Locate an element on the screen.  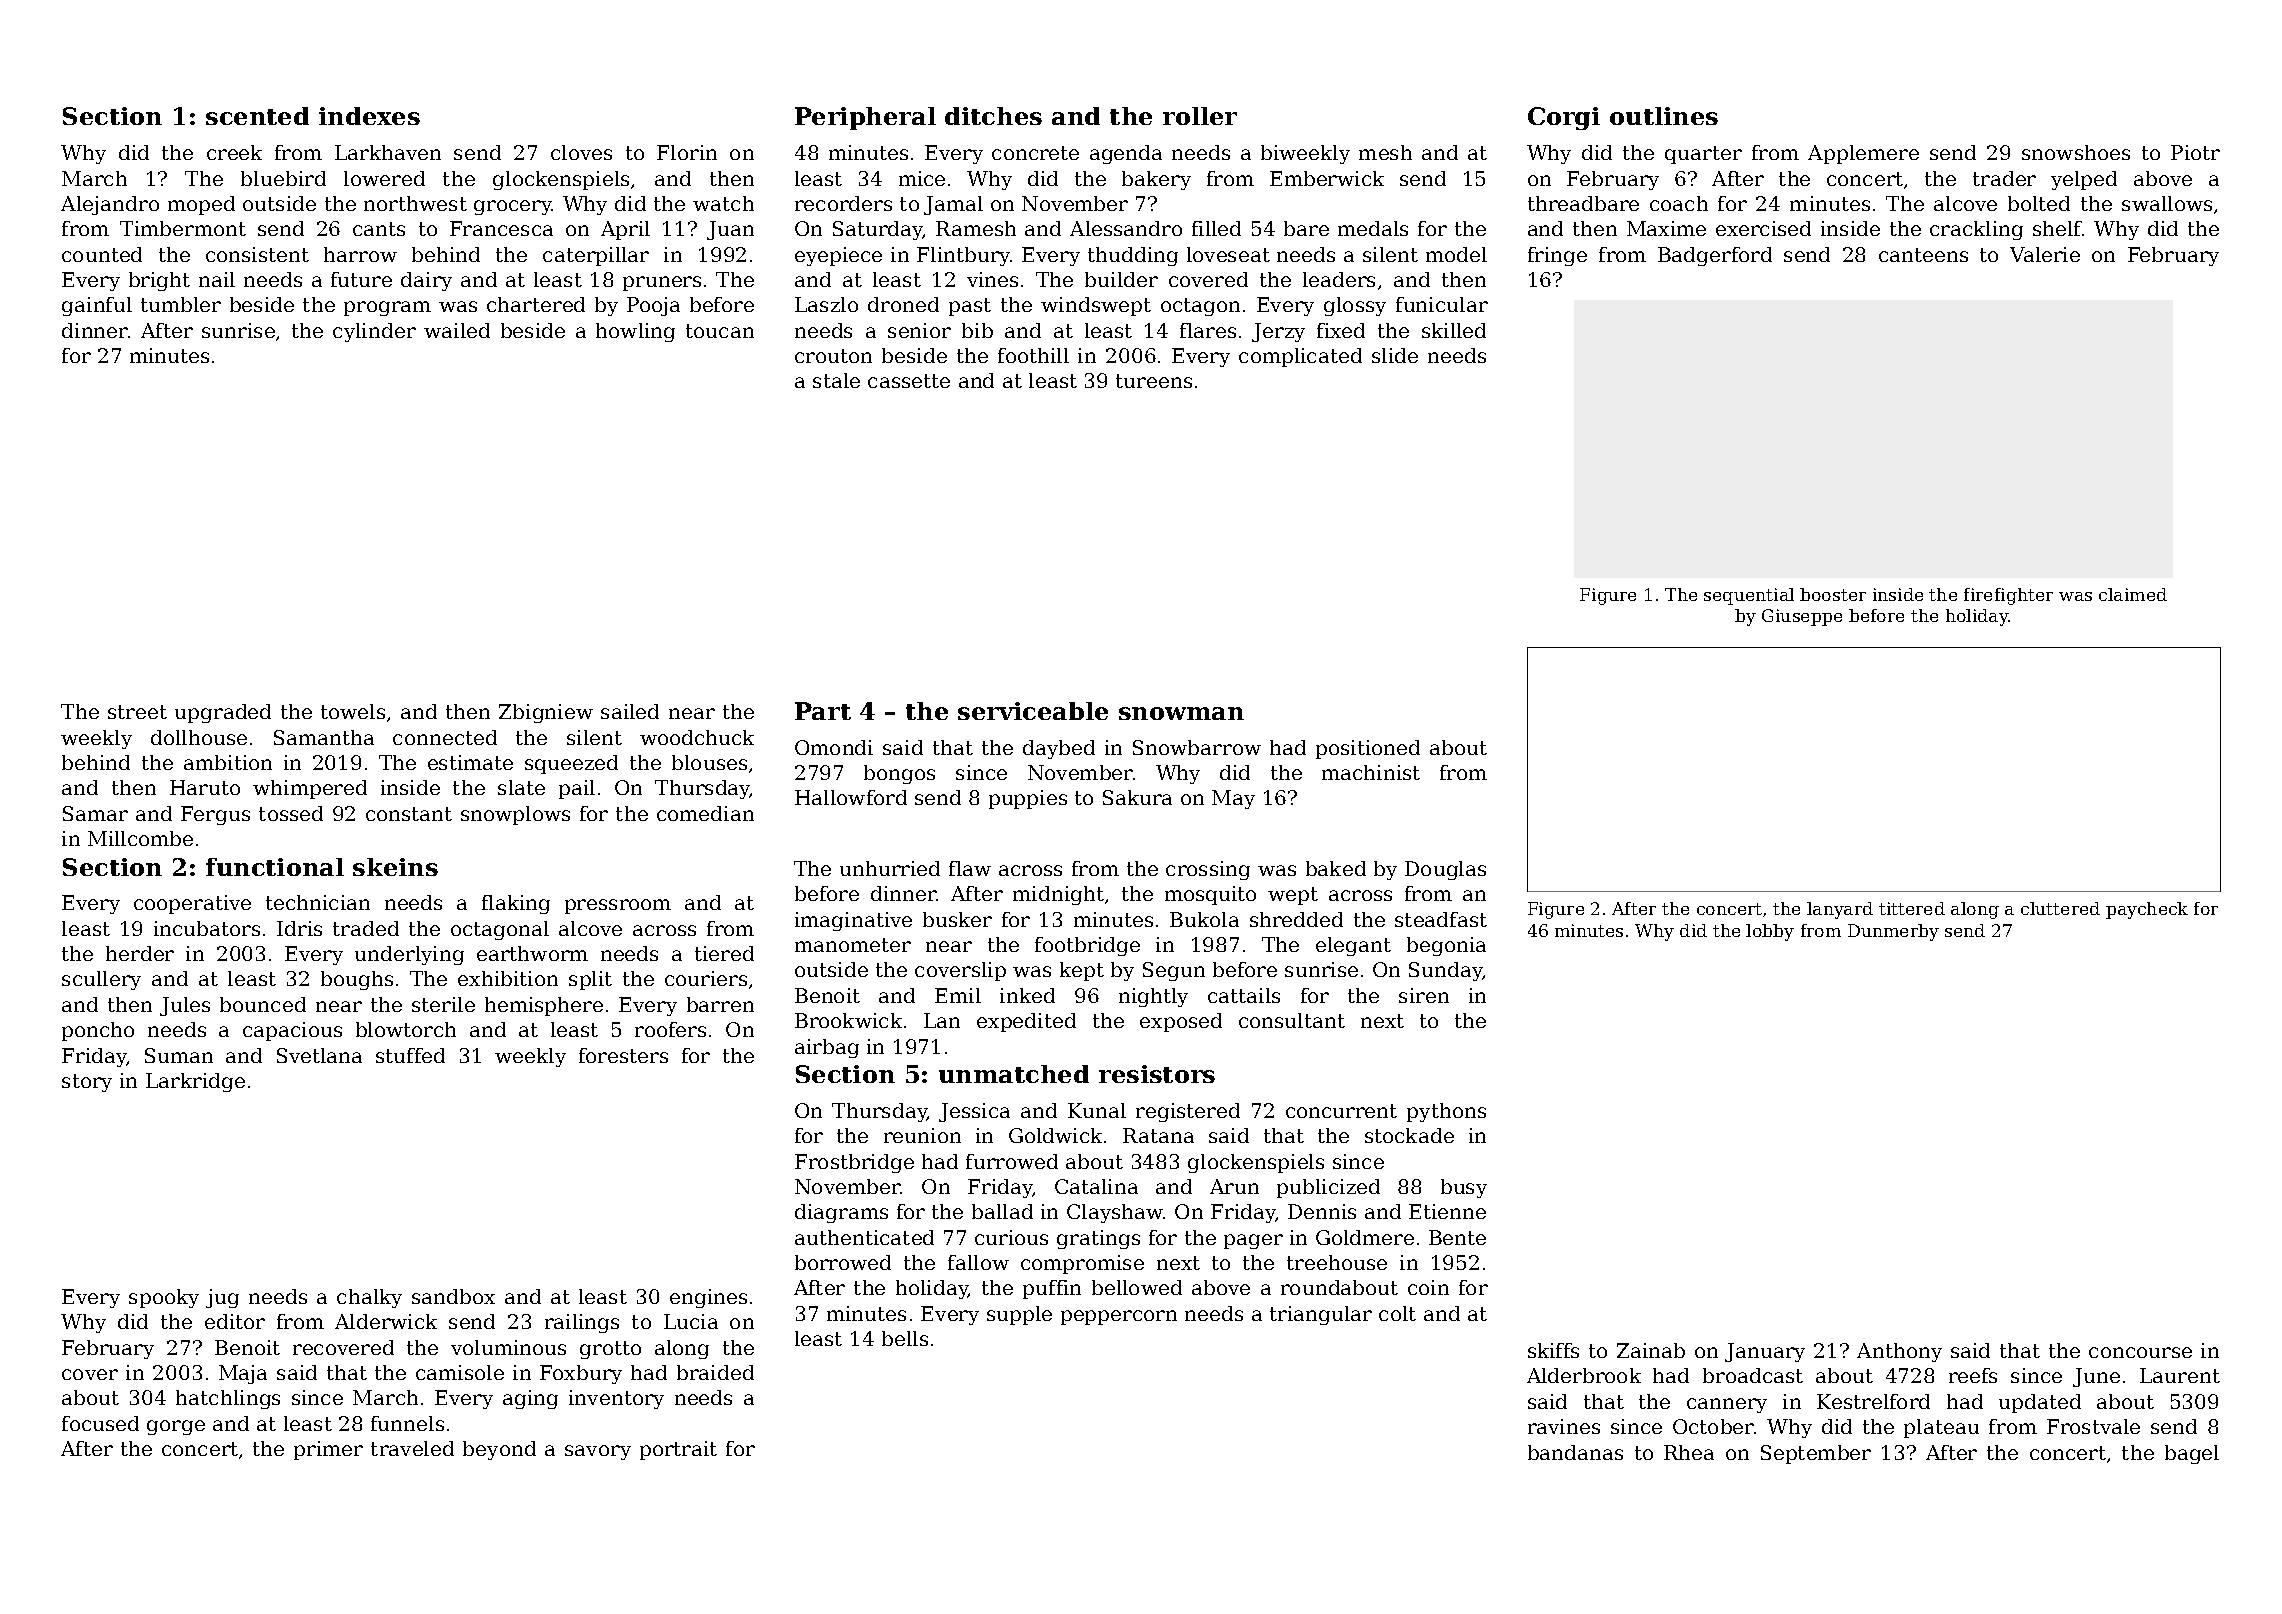
Laszlo is located at coordinates (826, 304).
